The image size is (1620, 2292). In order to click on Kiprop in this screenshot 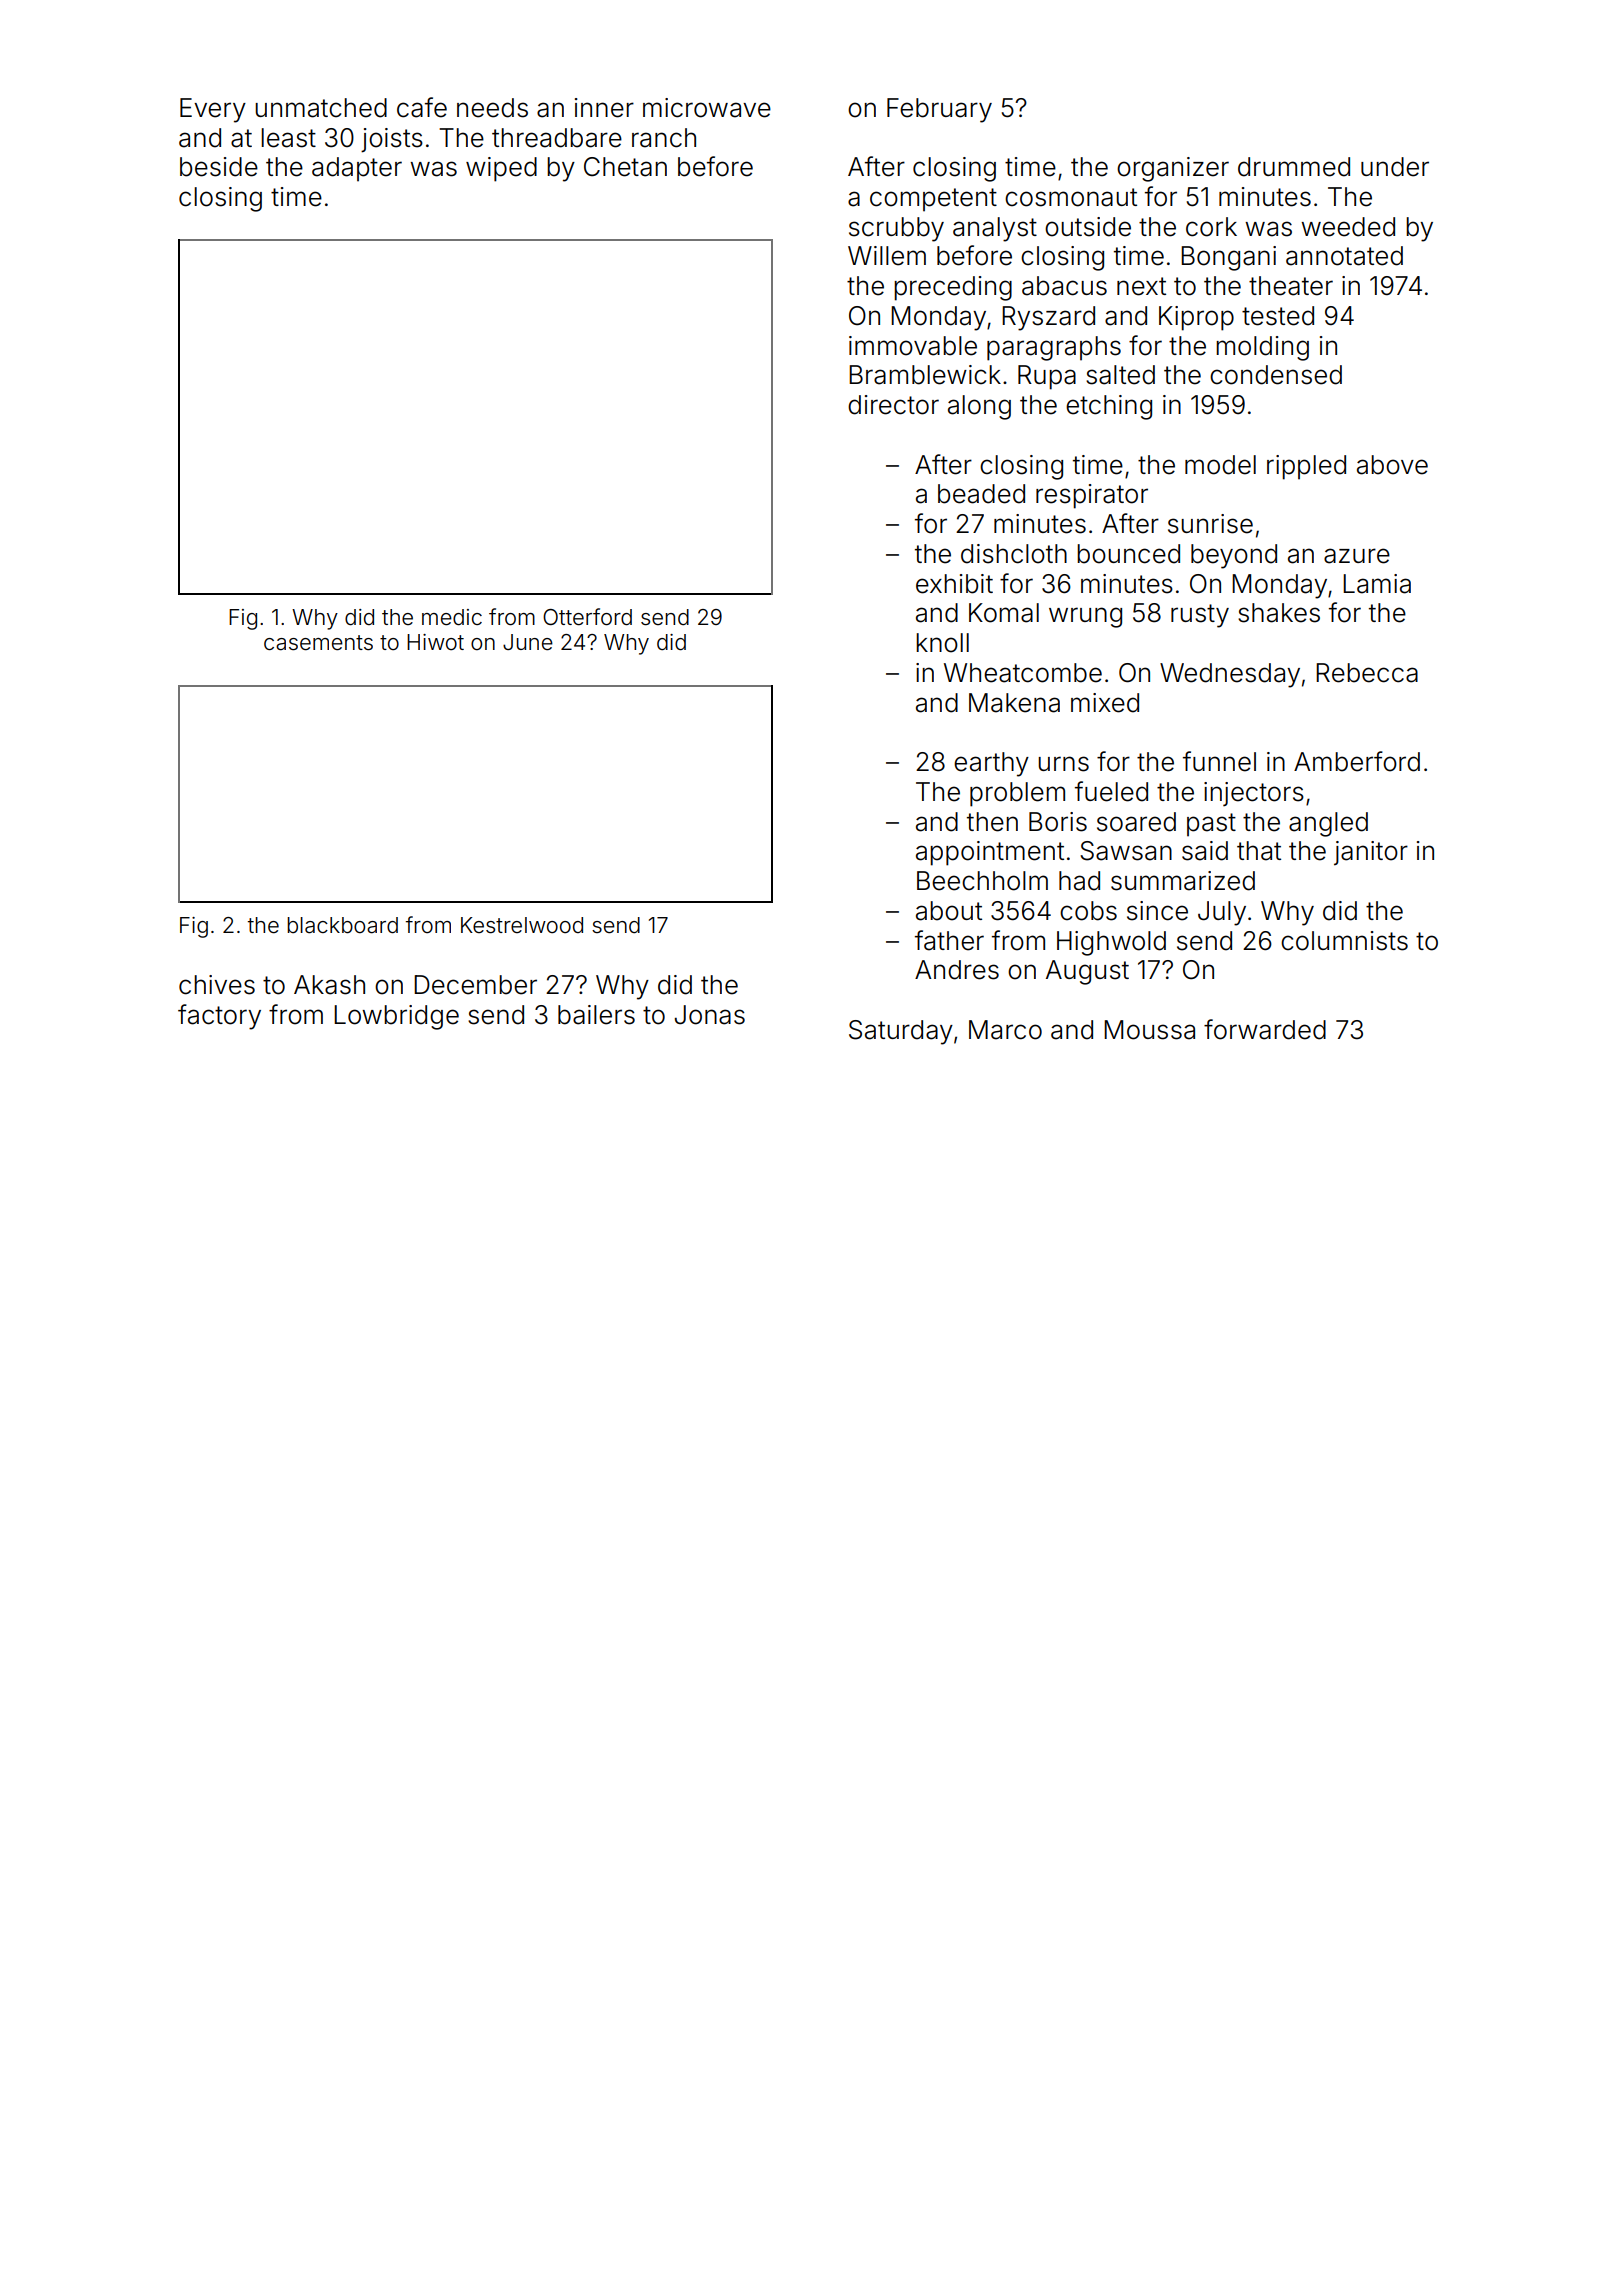, I will do `click(1196, 318)`.
